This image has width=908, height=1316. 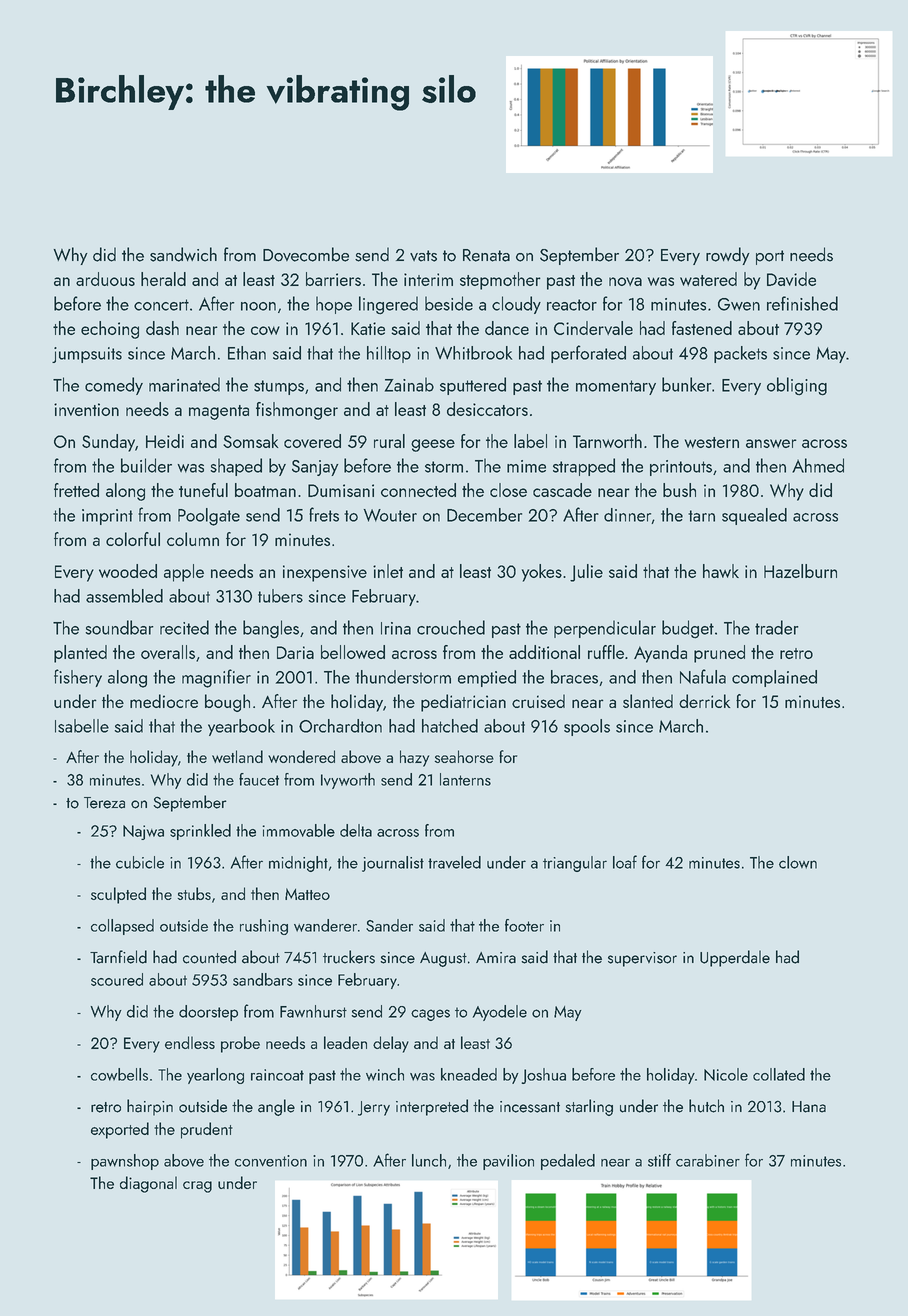 What do you see at coordinates (648, 701) in the image?
I see `slanted` at bounding box center [648, 701].
